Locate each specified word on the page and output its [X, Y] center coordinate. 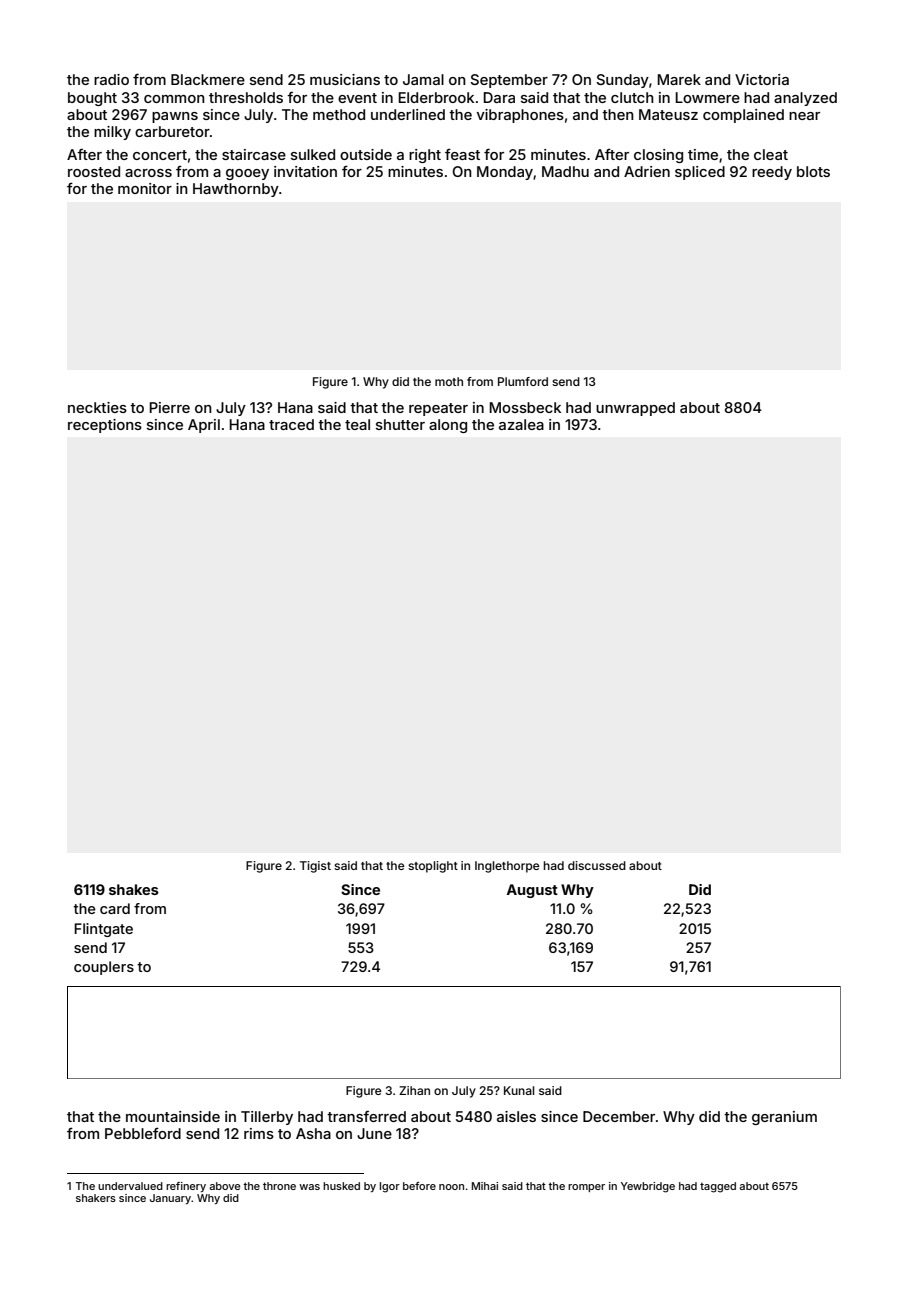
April [204, 426]
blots [813, 171]
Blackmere [208, 79]
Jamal [423, 79]
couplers [104, 968]
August [532, 891]
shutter [400, 424]
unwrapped [635, 409]
